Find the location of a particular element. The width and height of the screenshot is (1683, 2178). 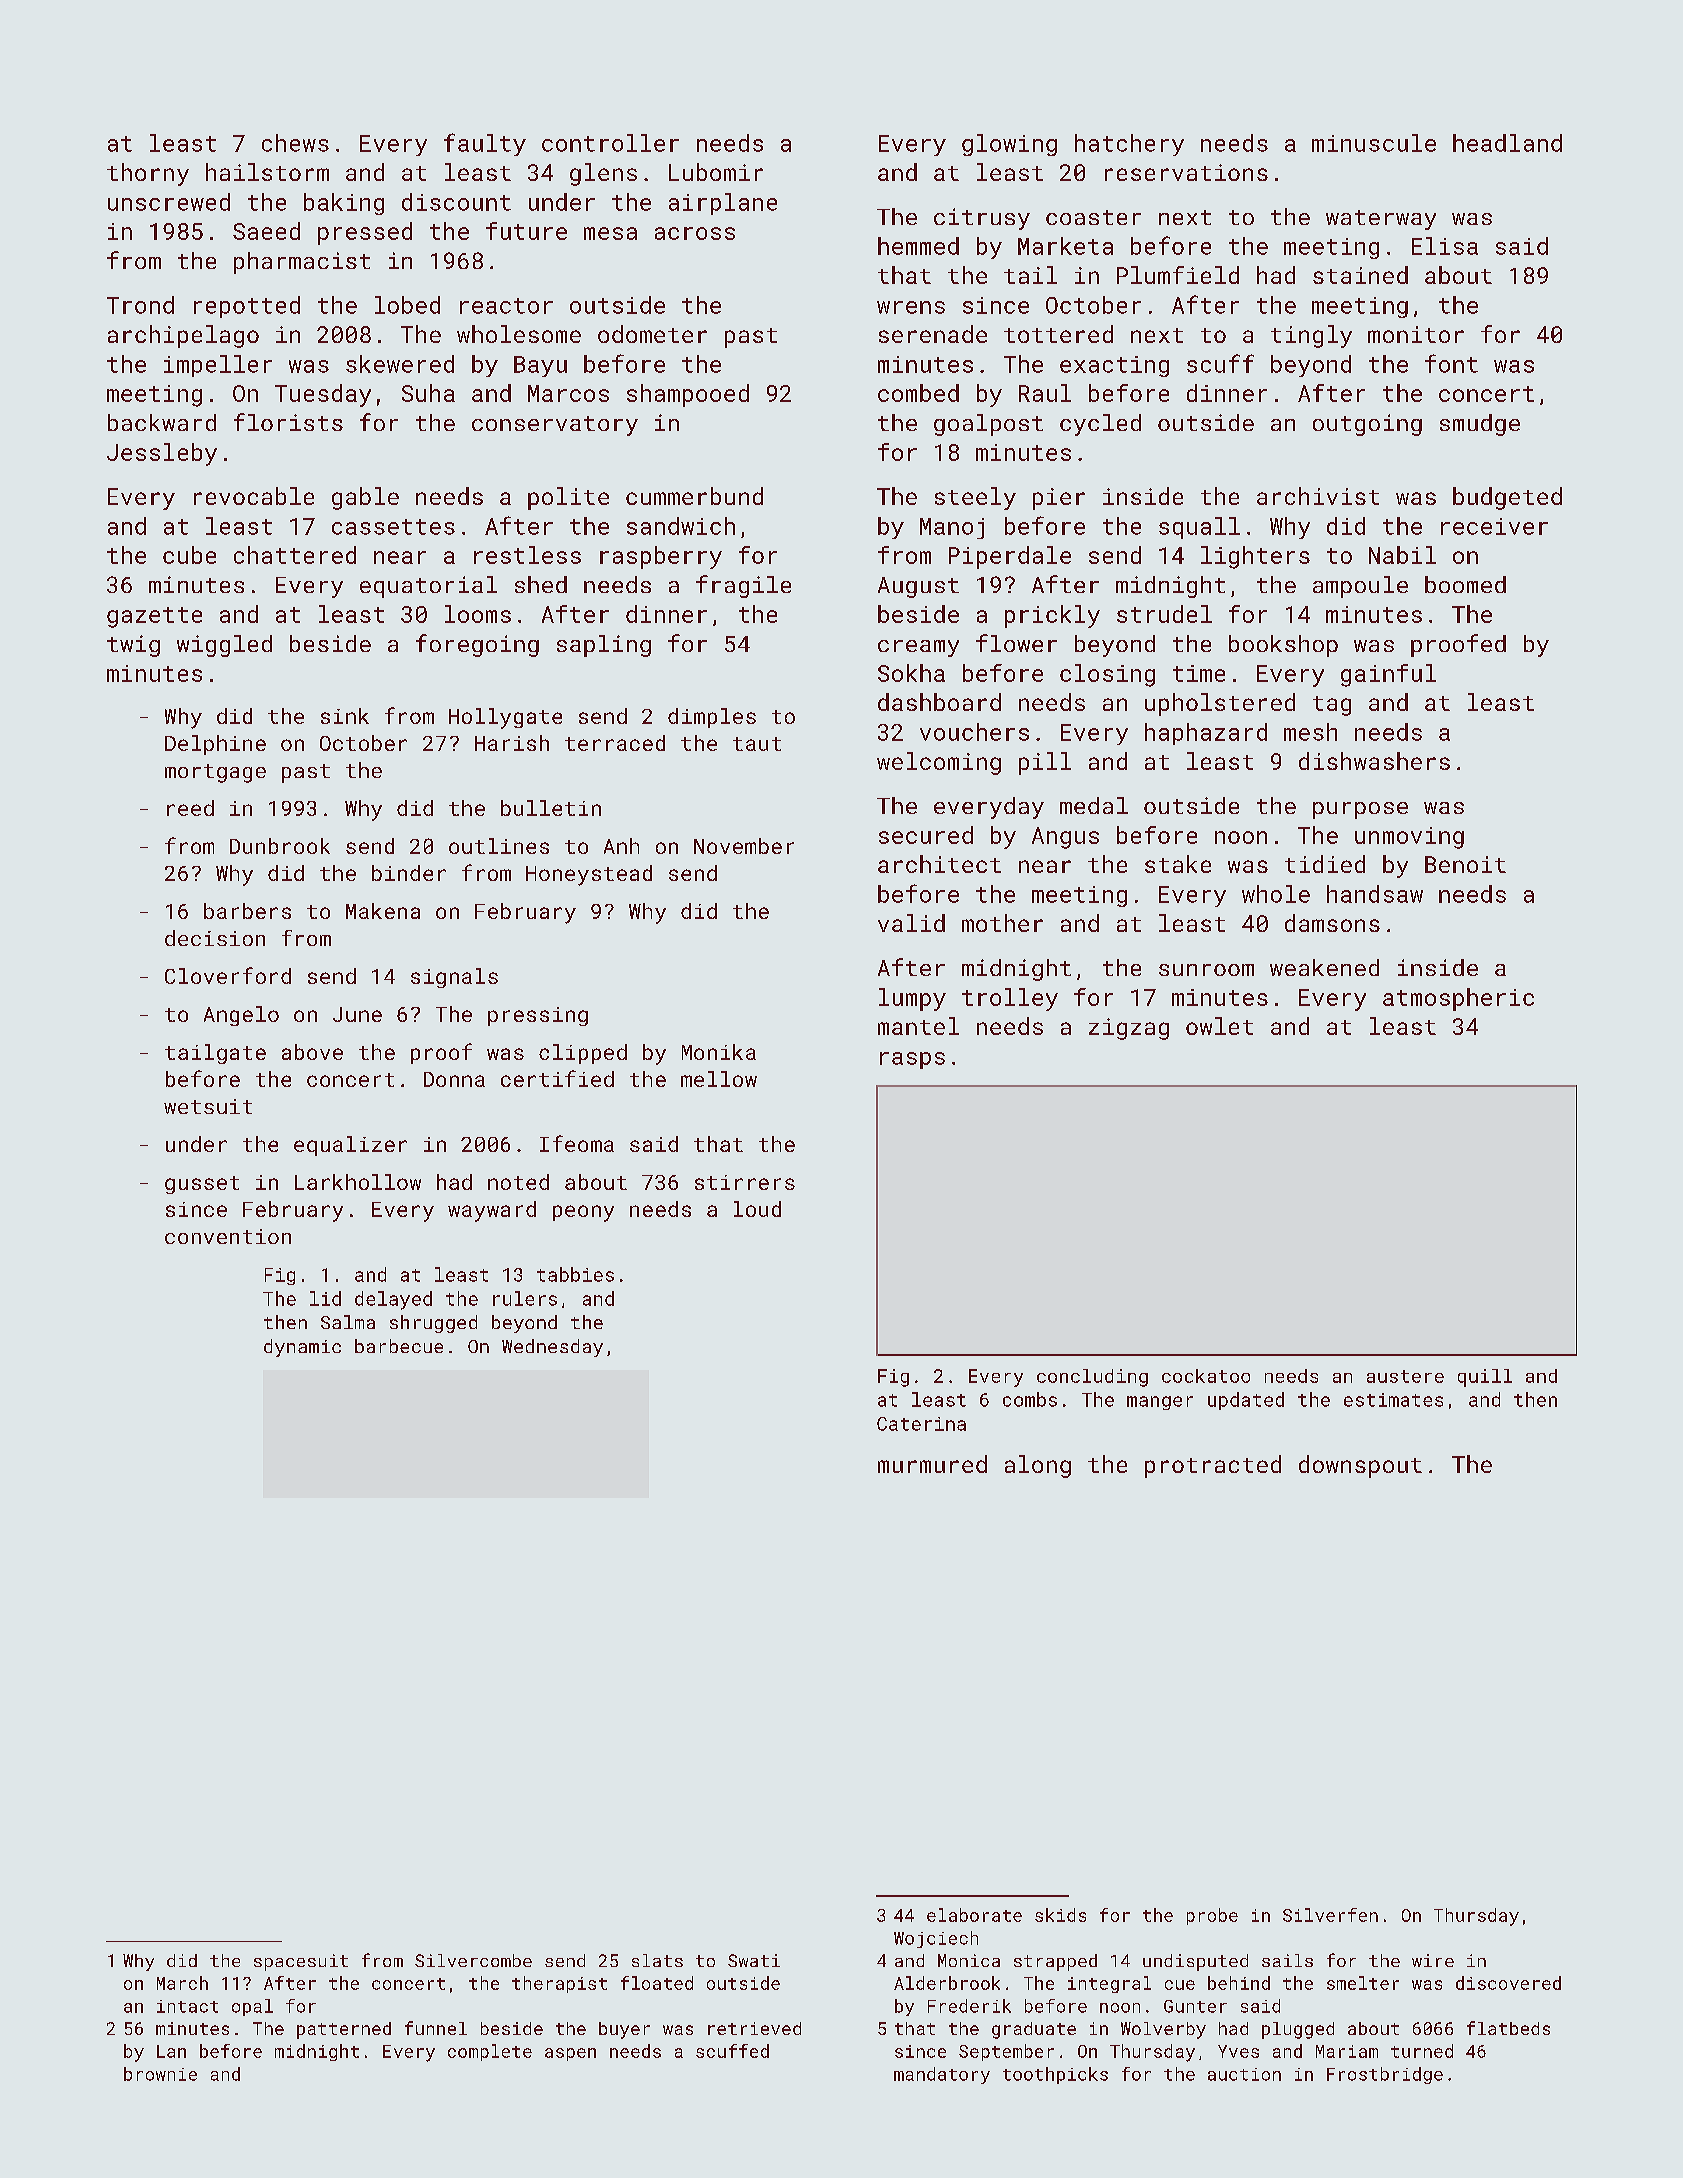

tottered is located at coordinates (1058, 334).
